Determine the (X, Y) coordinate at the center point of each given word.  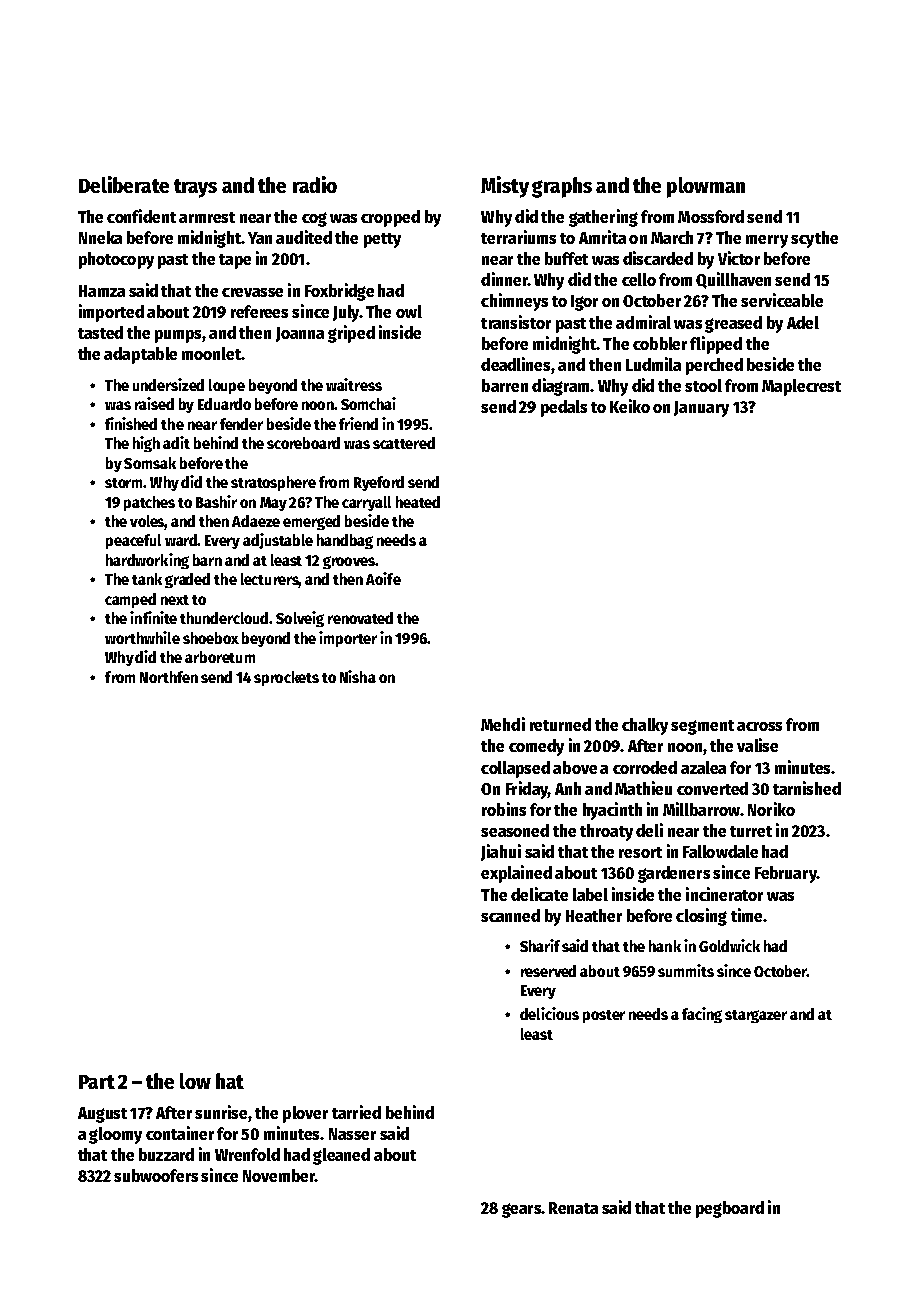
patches (149, 503)
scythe (814, 239)
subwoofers (156, 1175)
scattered (404, 443)
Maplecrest (801, 387)
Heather (594, 915)
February (786, 874)
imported (111, 313)
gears (521, 1210)
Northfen (169, 677)
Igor (584, 303)
